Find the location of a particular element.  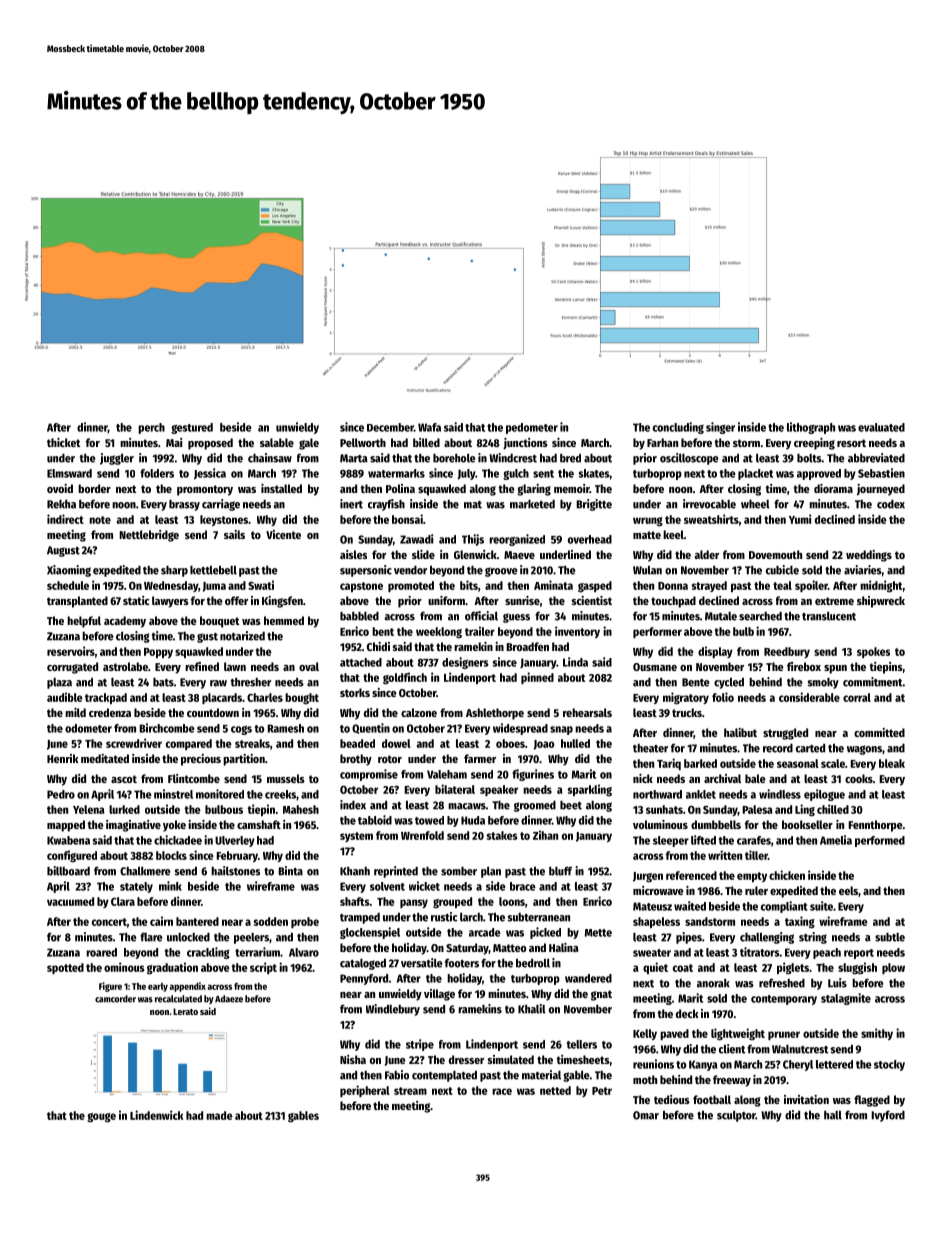

proposed is located at coordinates (210, 444).
